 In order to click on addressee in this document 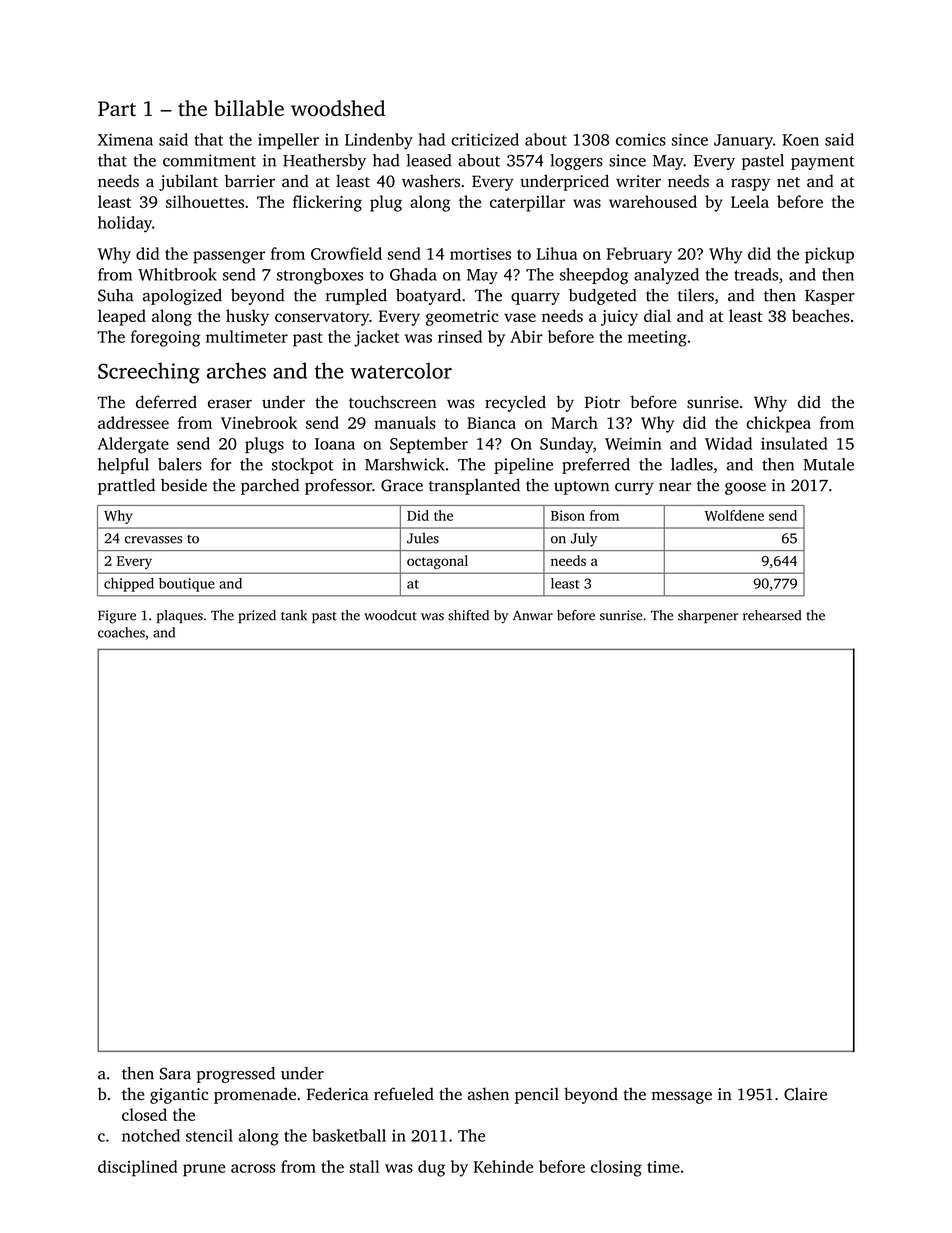, I will do `click(133, 422)`.
